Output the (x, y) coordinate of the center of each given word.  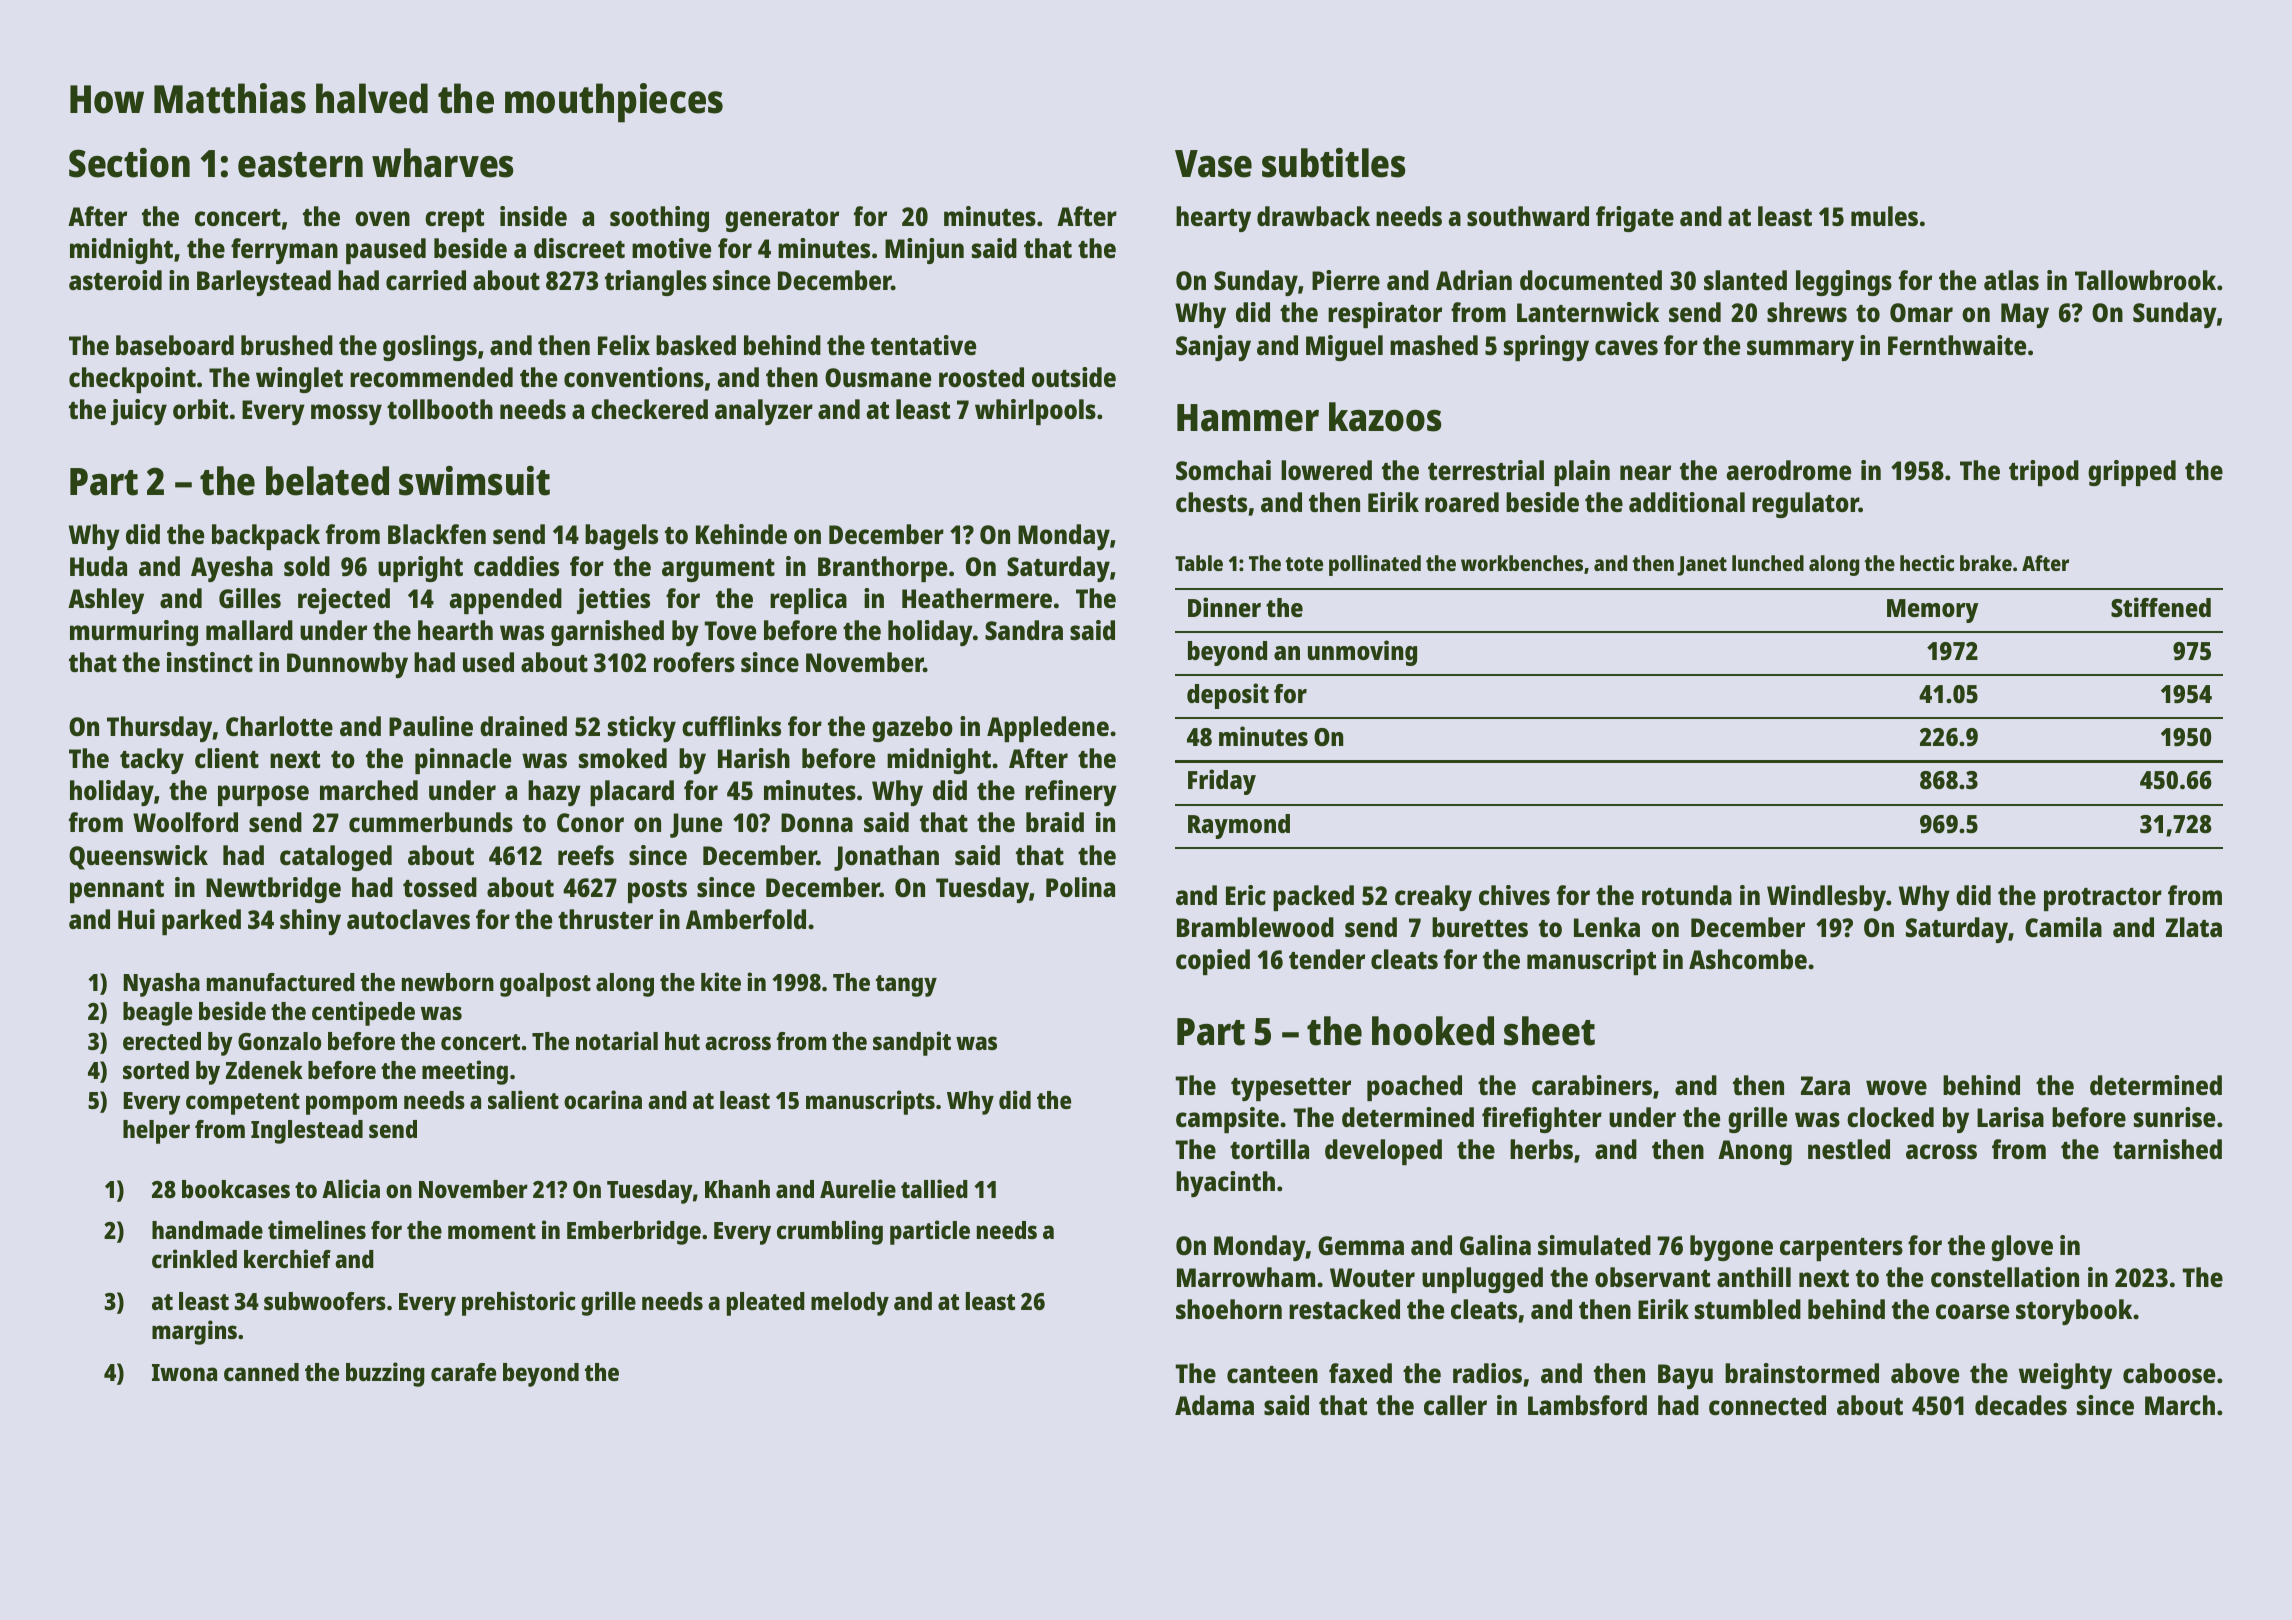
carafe (463, 1372)
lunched (1768, 563)
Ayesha (232, 569)
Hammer (1248, 418)
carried (426, 280)
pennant (117, 891)
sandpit (912, 1043)
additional (1687, 502)
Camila (2063, 927)
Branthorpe (882, 569)
